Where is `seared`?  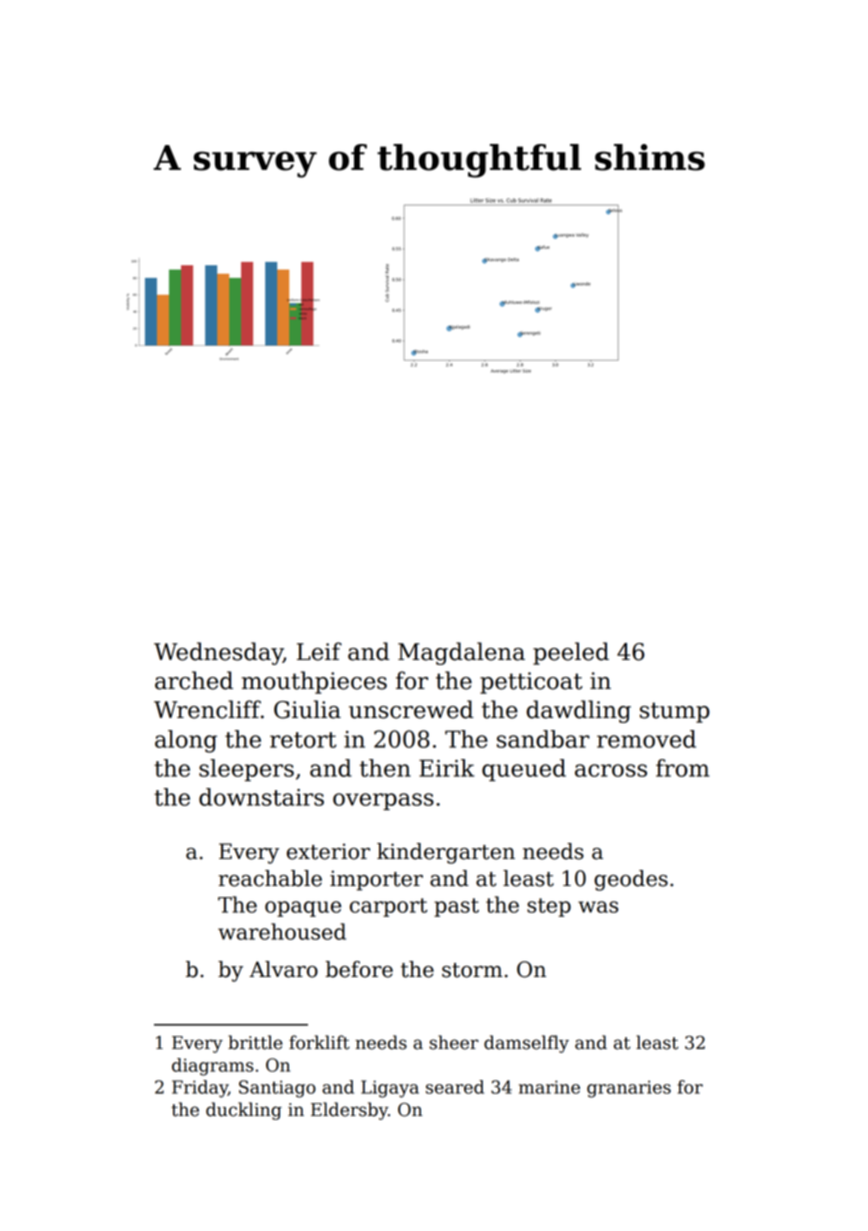
seared is located at coordinates (455, 1087).
